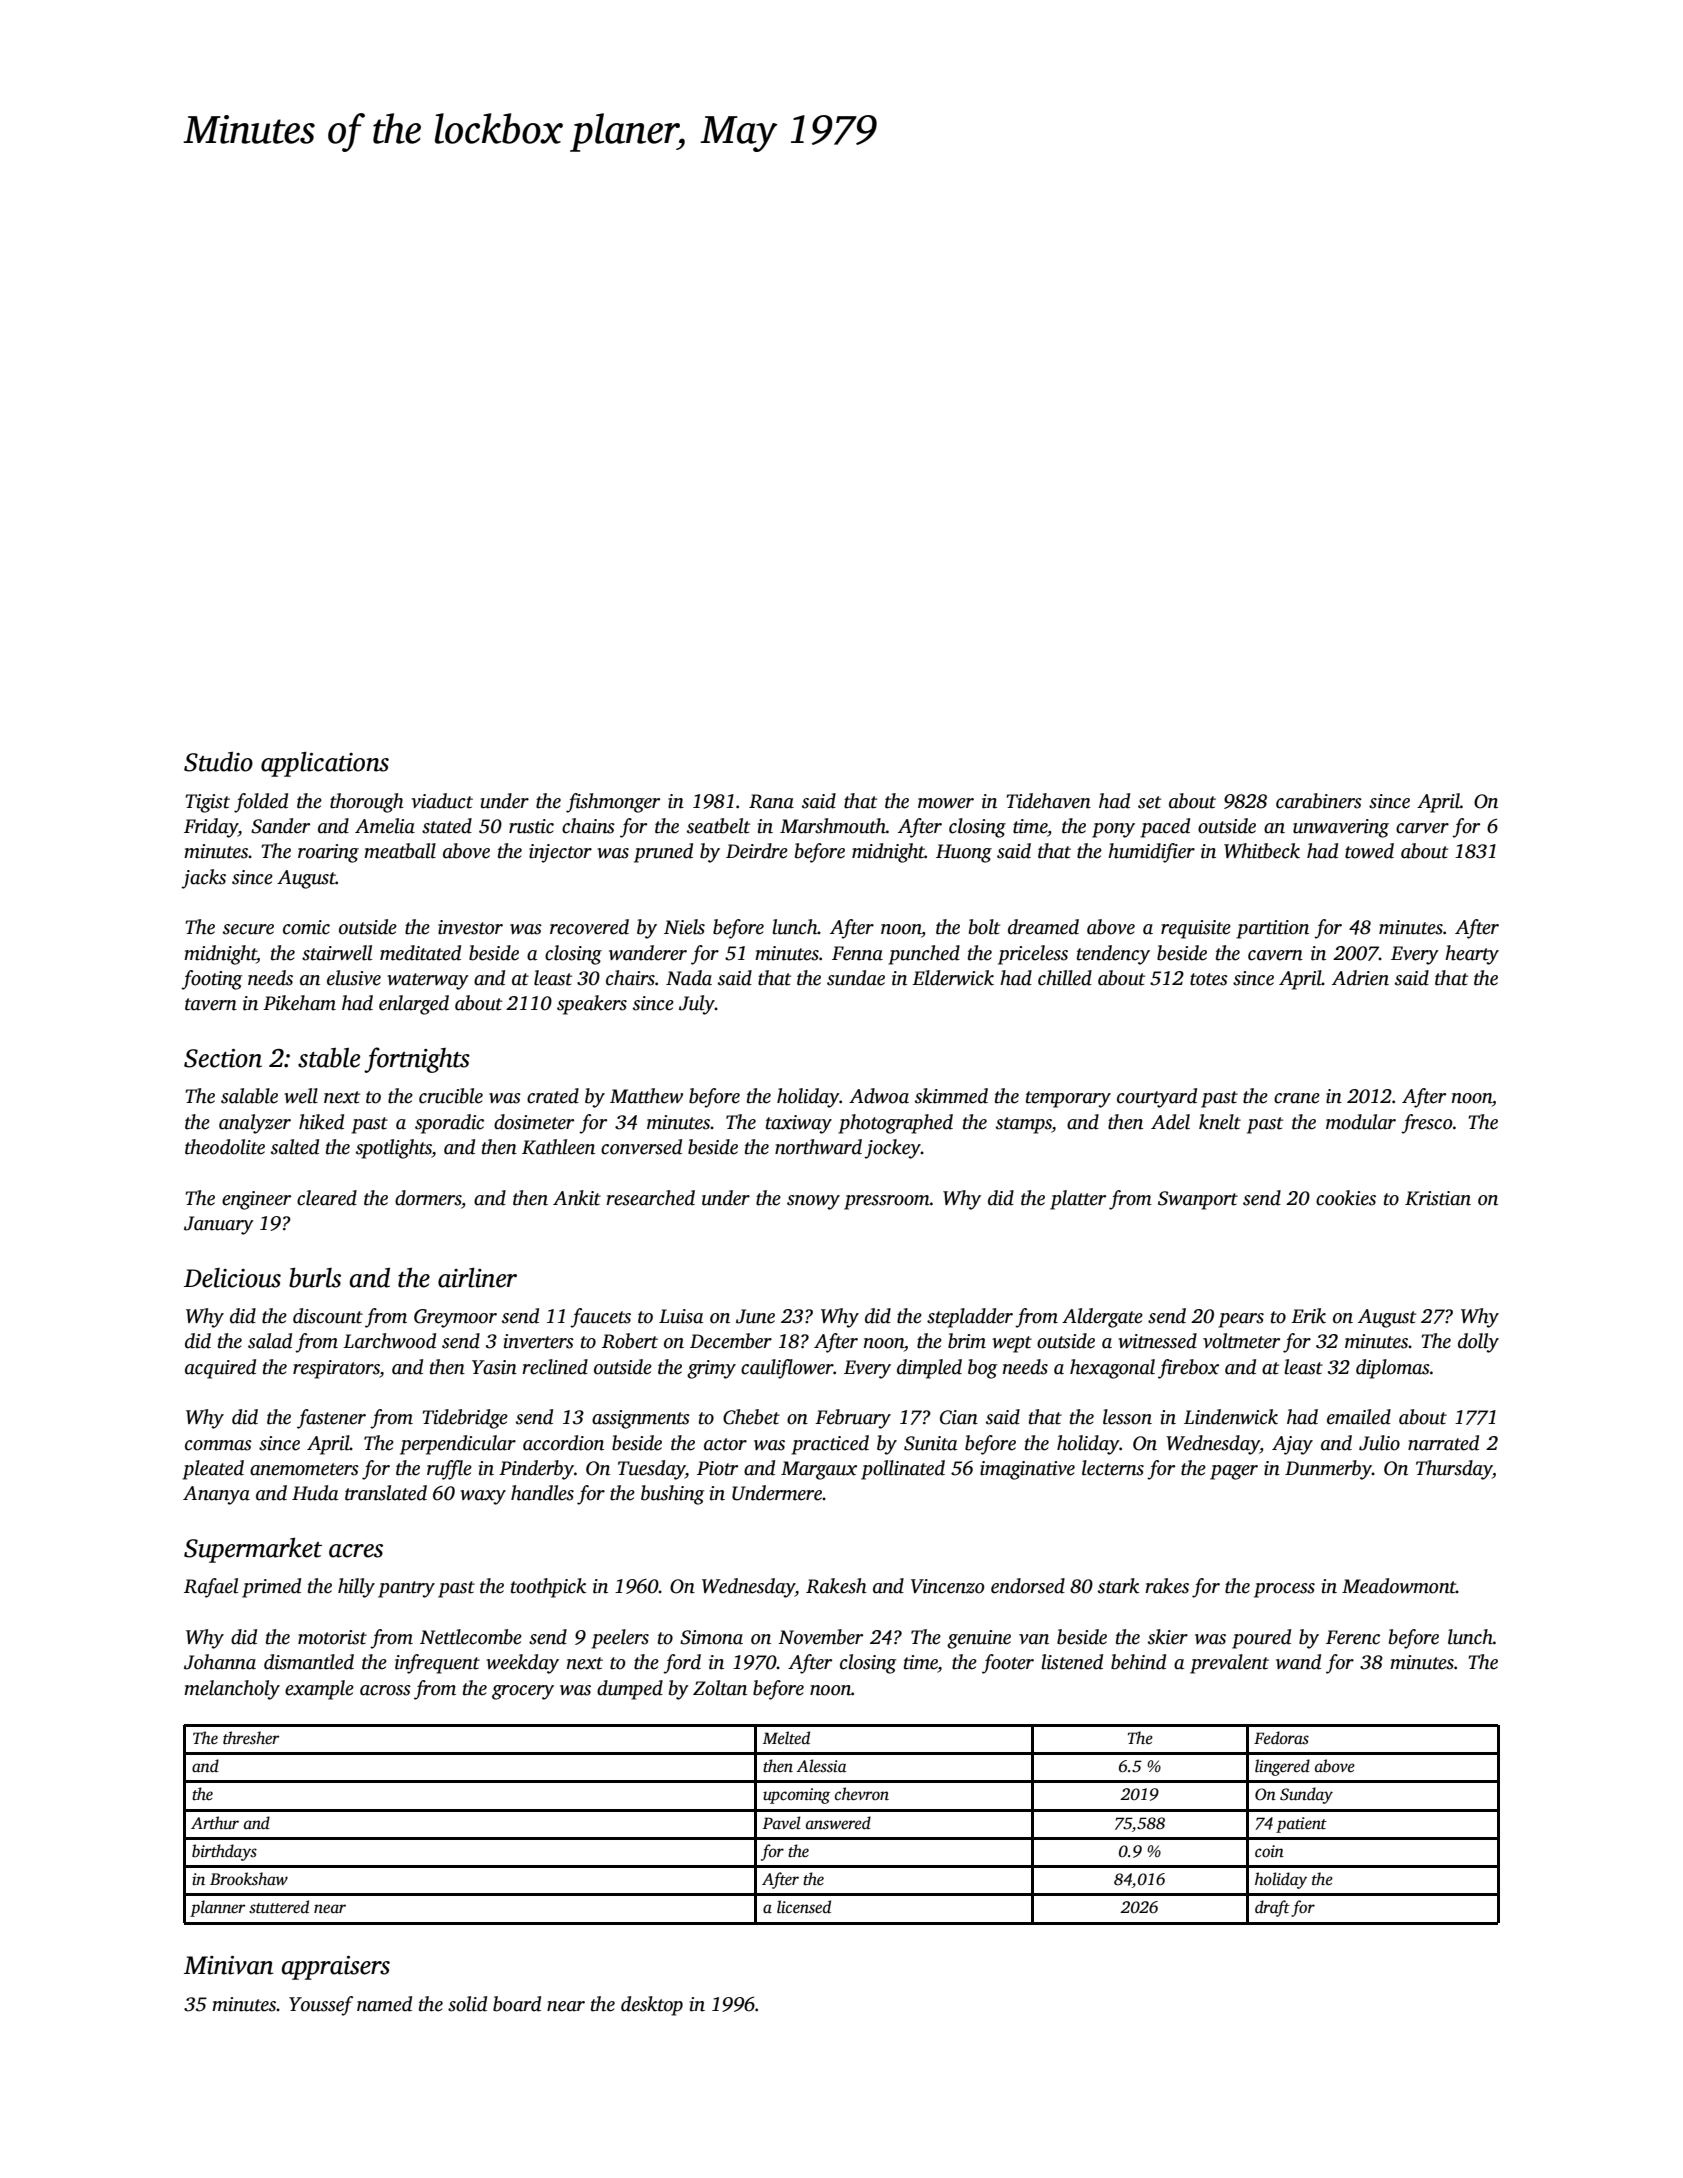 Image resolution: width=1683 pixels, height=2178 pixels. Describe the element at coordinates (523, 1692) in the screenshot. I see `grocery` at that location.
